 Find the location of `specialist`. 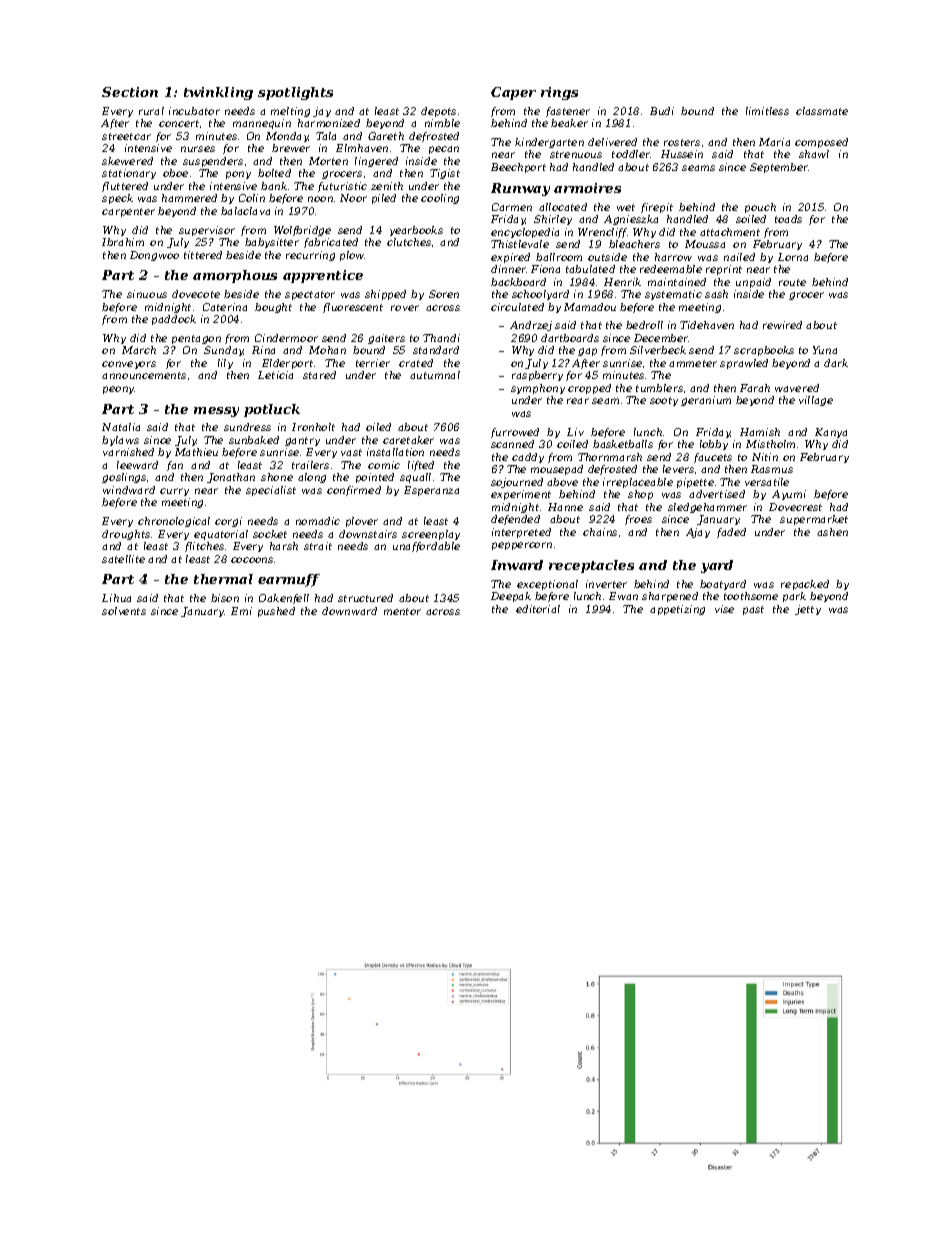

specialist is located at coordinates (271, 491).
